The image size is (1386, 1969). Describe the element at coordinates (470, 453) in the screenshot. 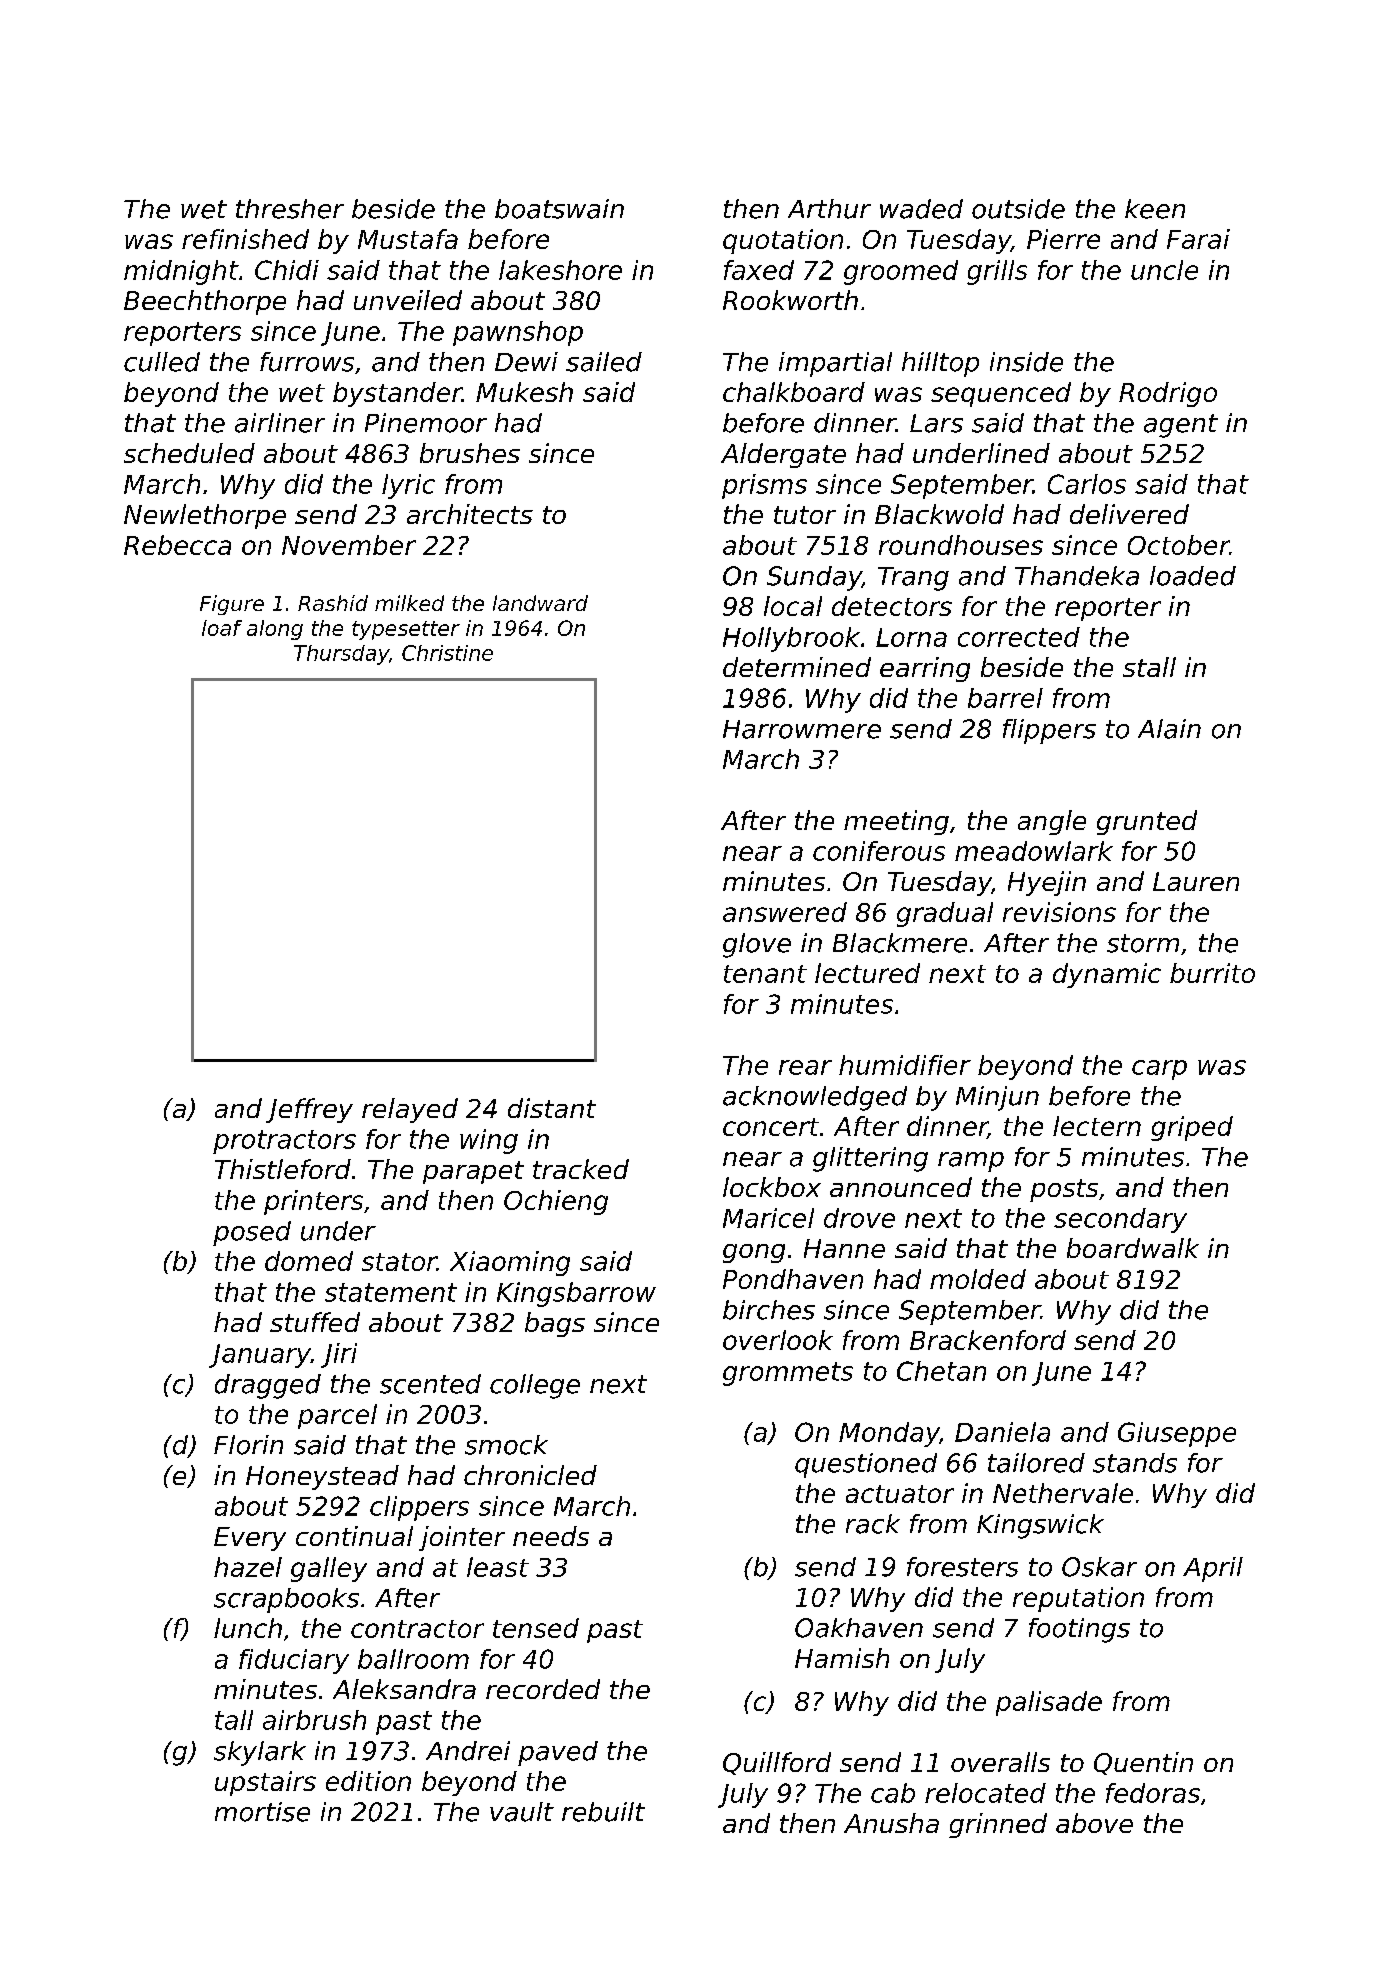

I see `brushes` at that location.
